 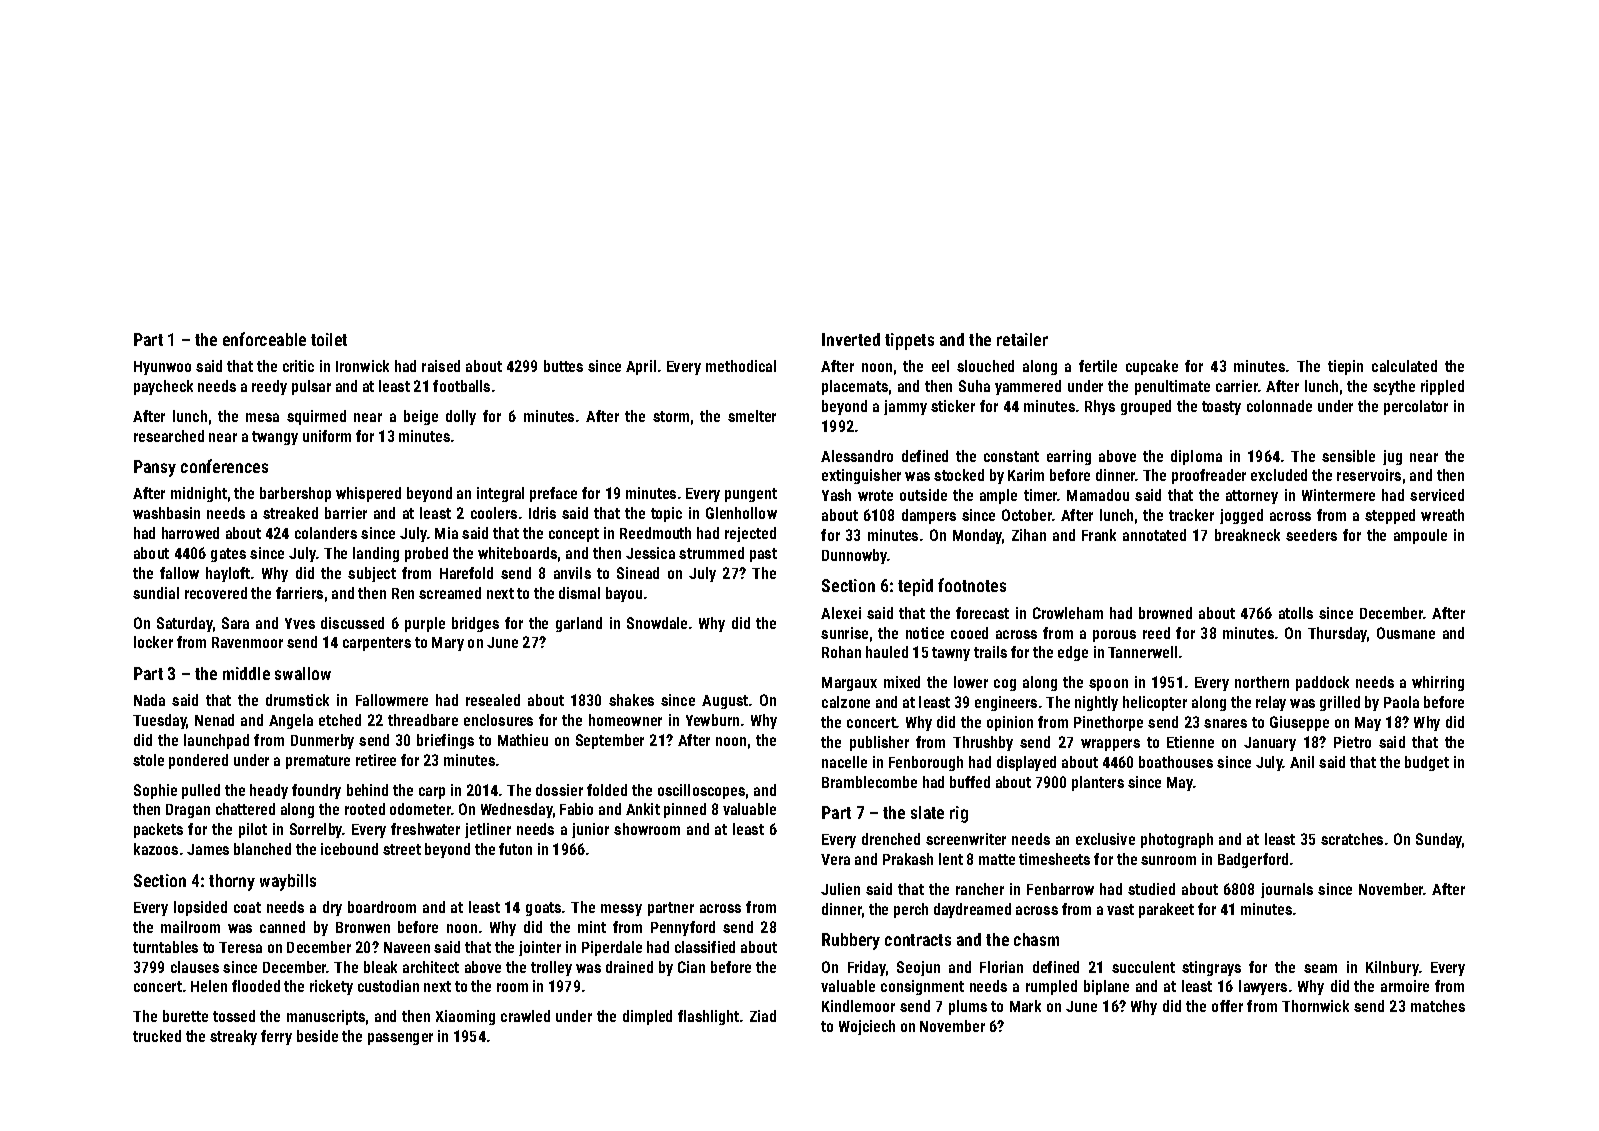 What do you see at coordinates (303, 673) in the screenshot?
I see `swallow` at bounding box center [303, 673].
